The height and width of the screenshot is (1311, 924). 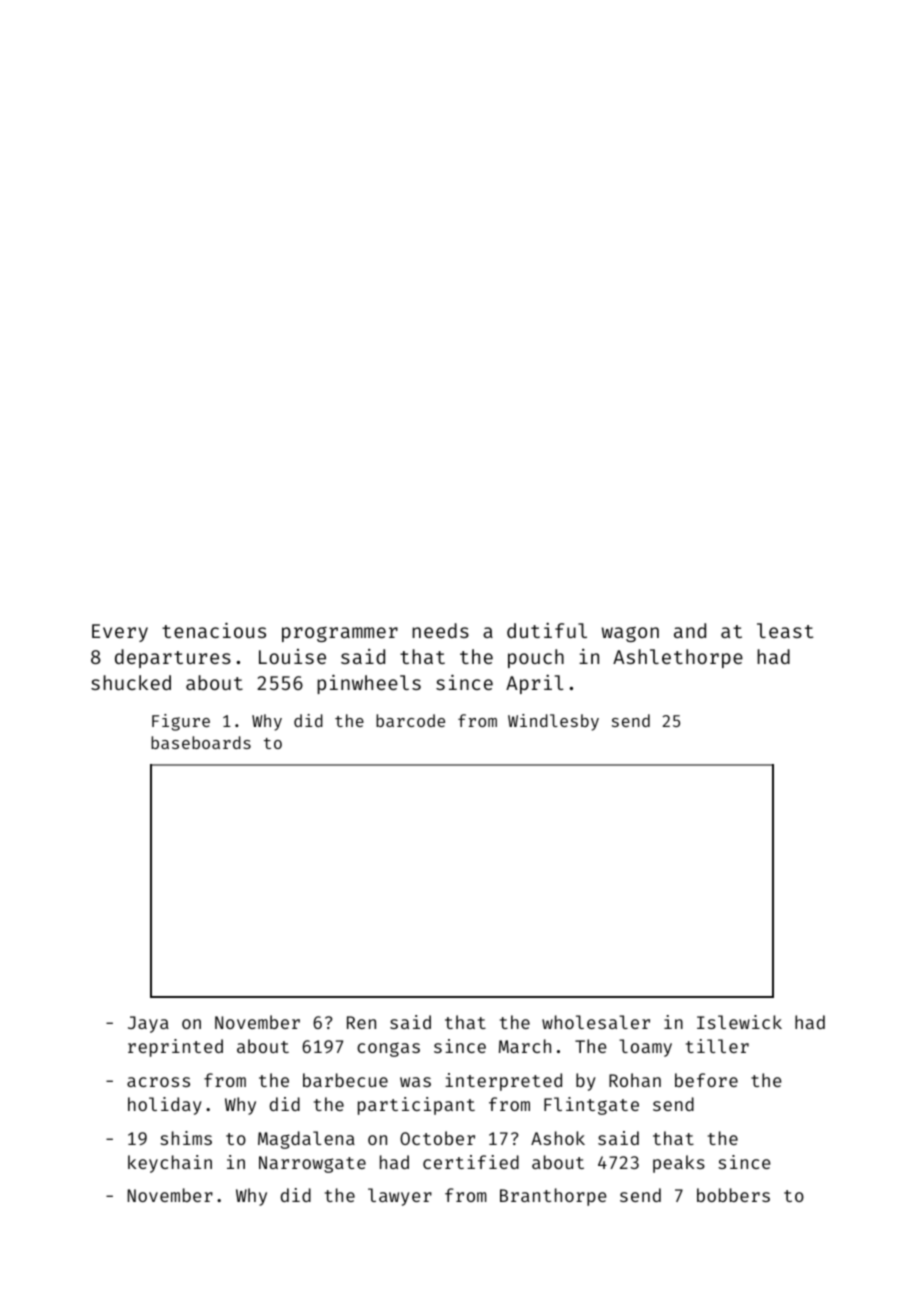 What do you see at coordinates (553, 1197) in the screenshot?
I see `Branthorpe` at bounding box center [553, 1197].
